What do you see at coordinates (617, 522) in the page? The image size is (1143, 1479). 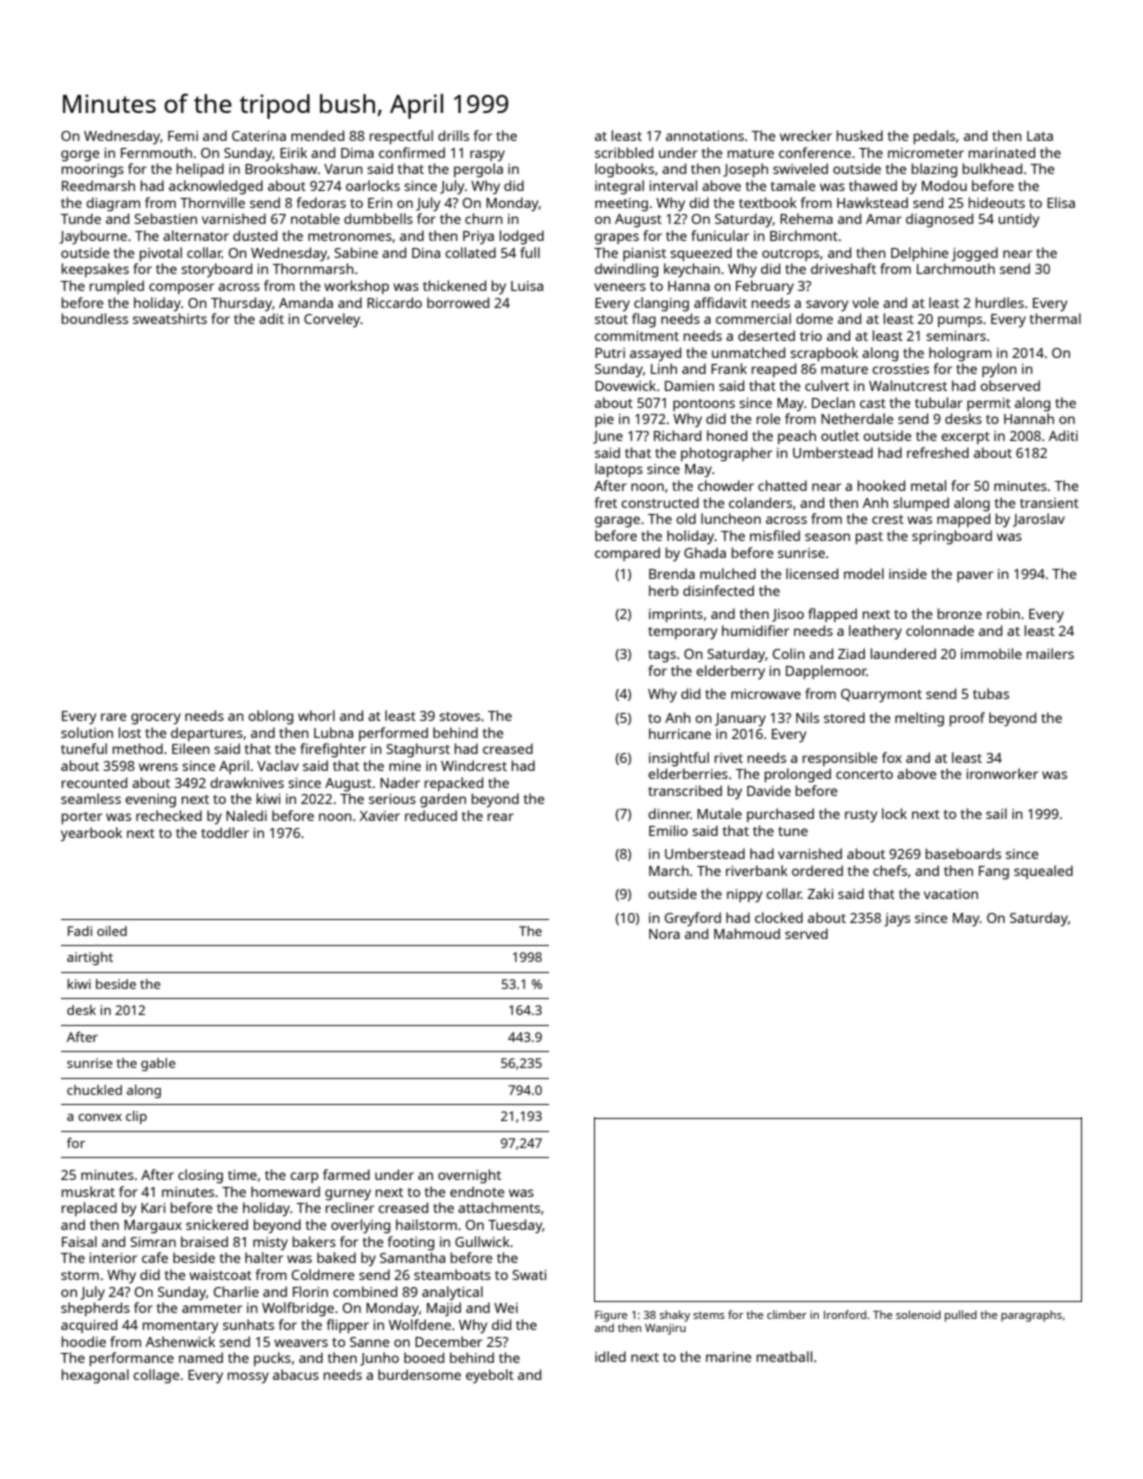 I see `garage` at bounding box center [617, 522].
